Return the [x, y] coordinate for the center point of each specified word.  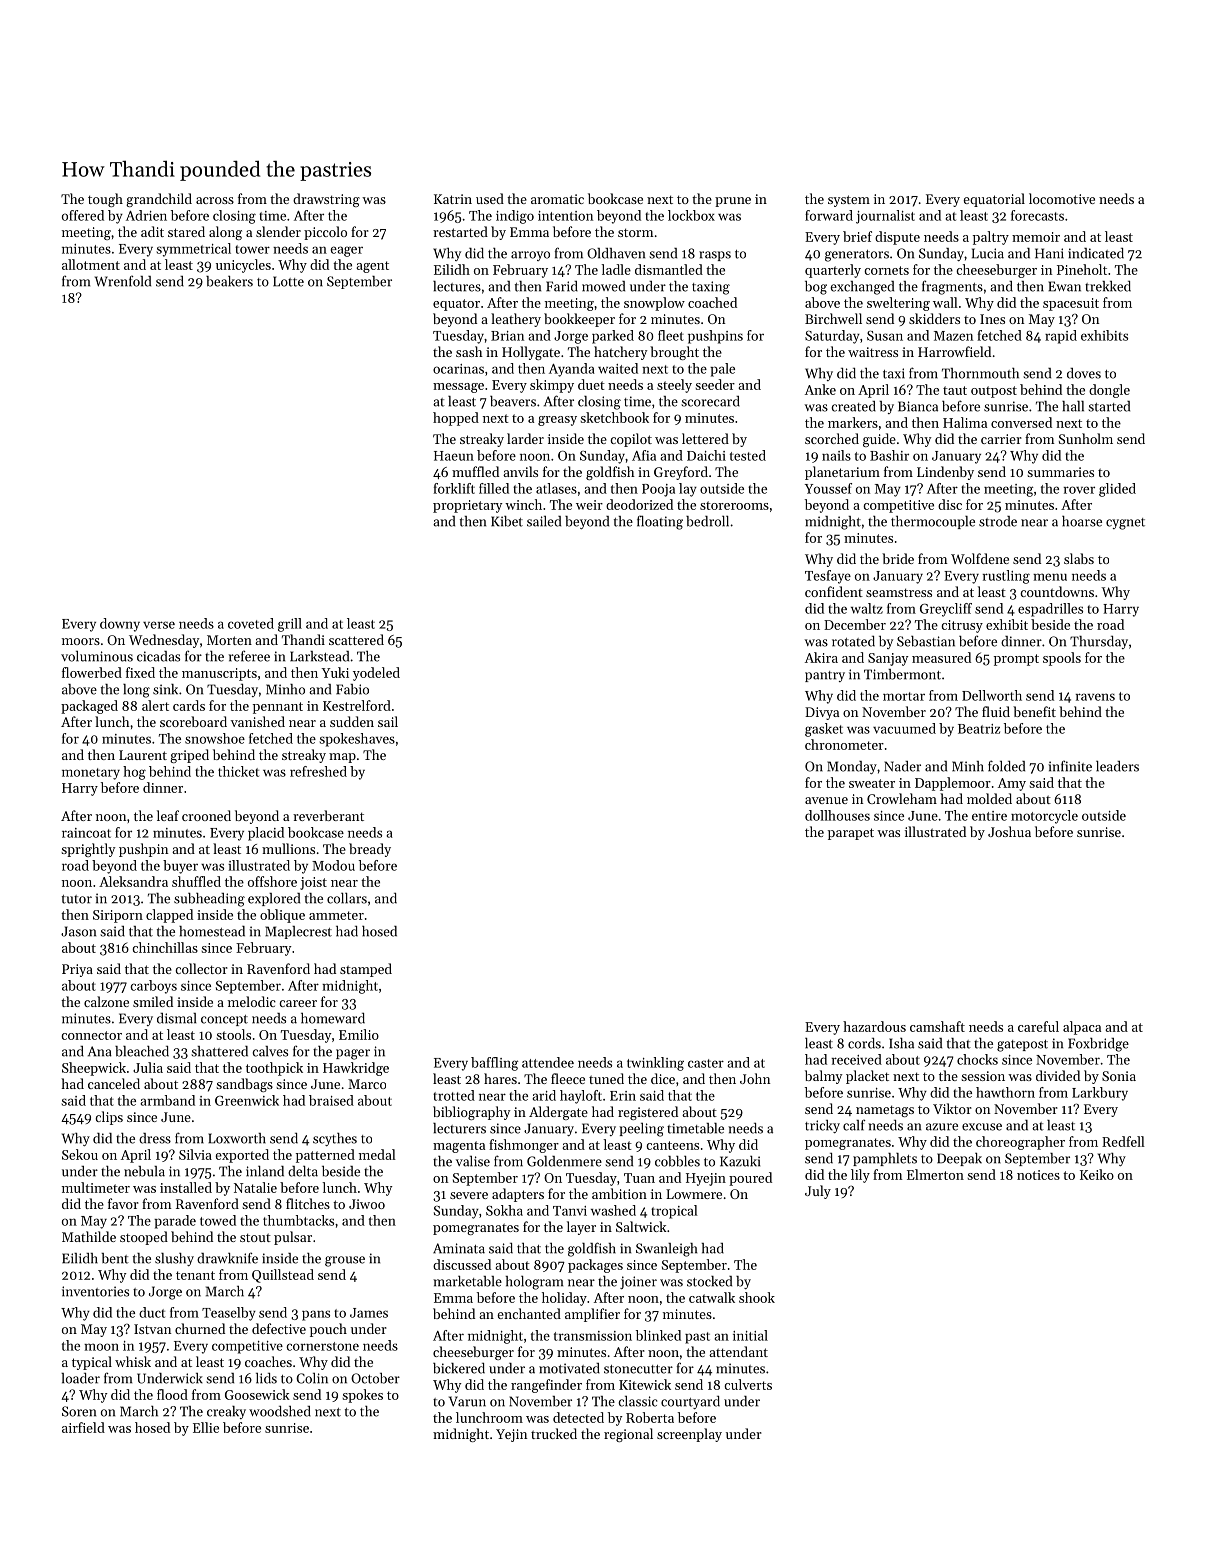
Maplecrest [298, 932]
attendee [548, 1062]
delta [303, 1171]
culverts [748, 1384]
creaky [226, 1412]
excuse [982, 1127]
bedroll [707, 521]
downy [120, 625]
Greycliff [946, 610]
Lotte [288, 281]
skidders [934, 318]
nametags [885, 1111]
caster [706, 1063]
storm [636, 232]
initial [750, 1335]
